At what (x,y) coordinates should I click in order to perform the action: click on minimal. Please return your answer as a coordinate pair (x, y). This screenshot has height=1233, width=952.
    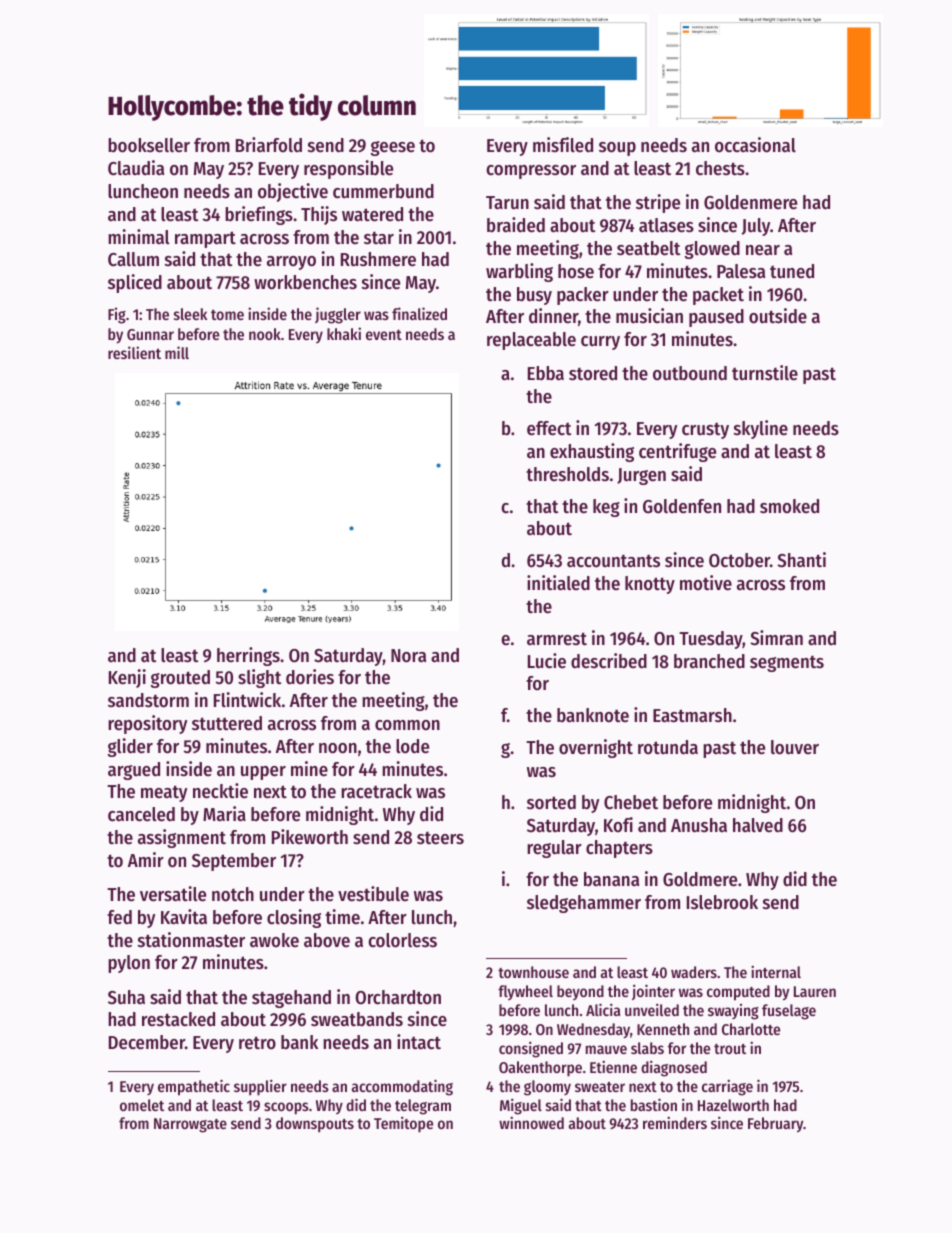
    Looking at the image, I should click on (139, 236).
